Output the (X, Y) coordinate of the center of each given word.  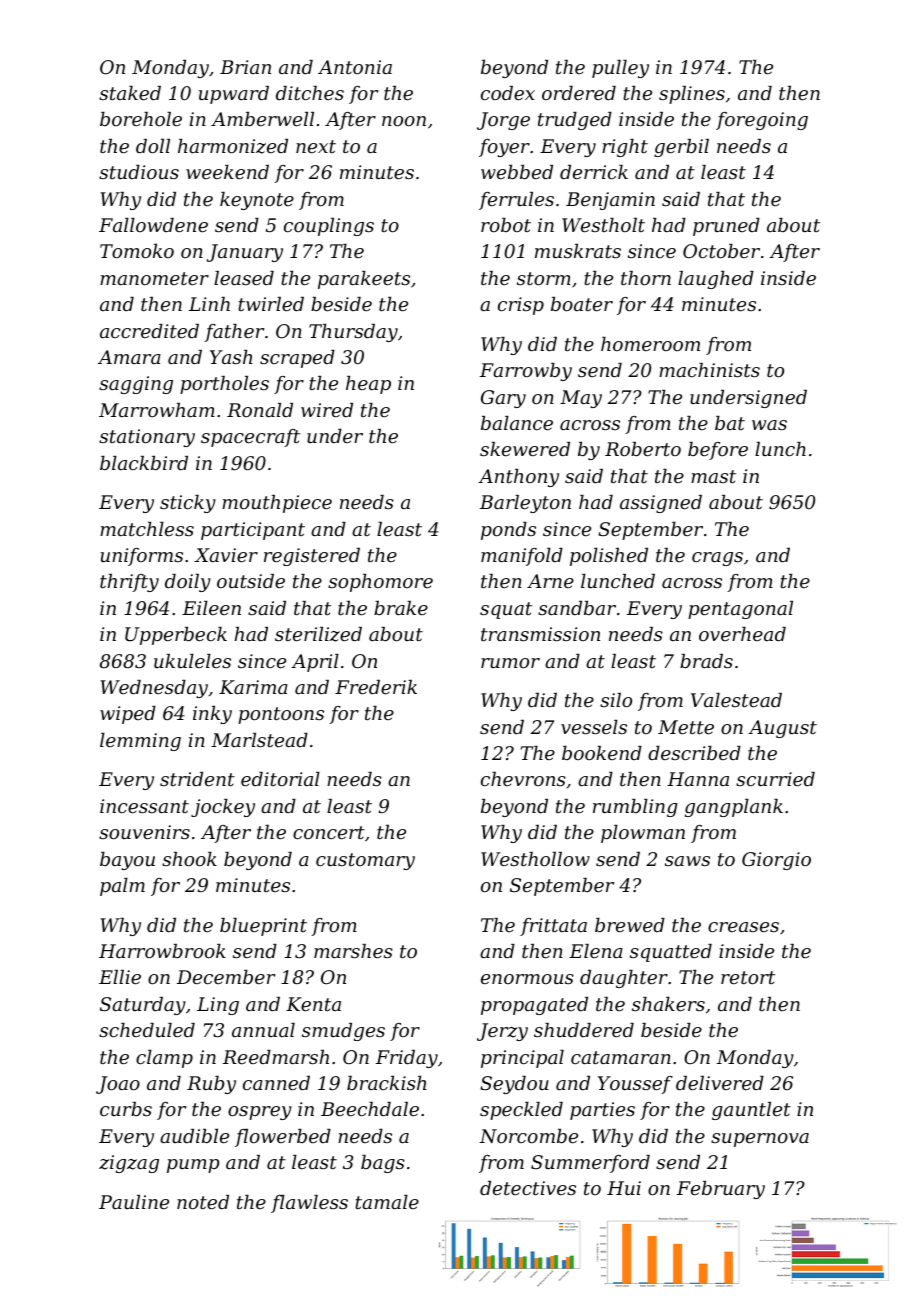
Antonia (355, 67)
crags (717, 559)
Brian (245, 67)
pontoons (281, 715)
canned (276, 1083)
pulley (620, 69)
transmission (540, 634)
